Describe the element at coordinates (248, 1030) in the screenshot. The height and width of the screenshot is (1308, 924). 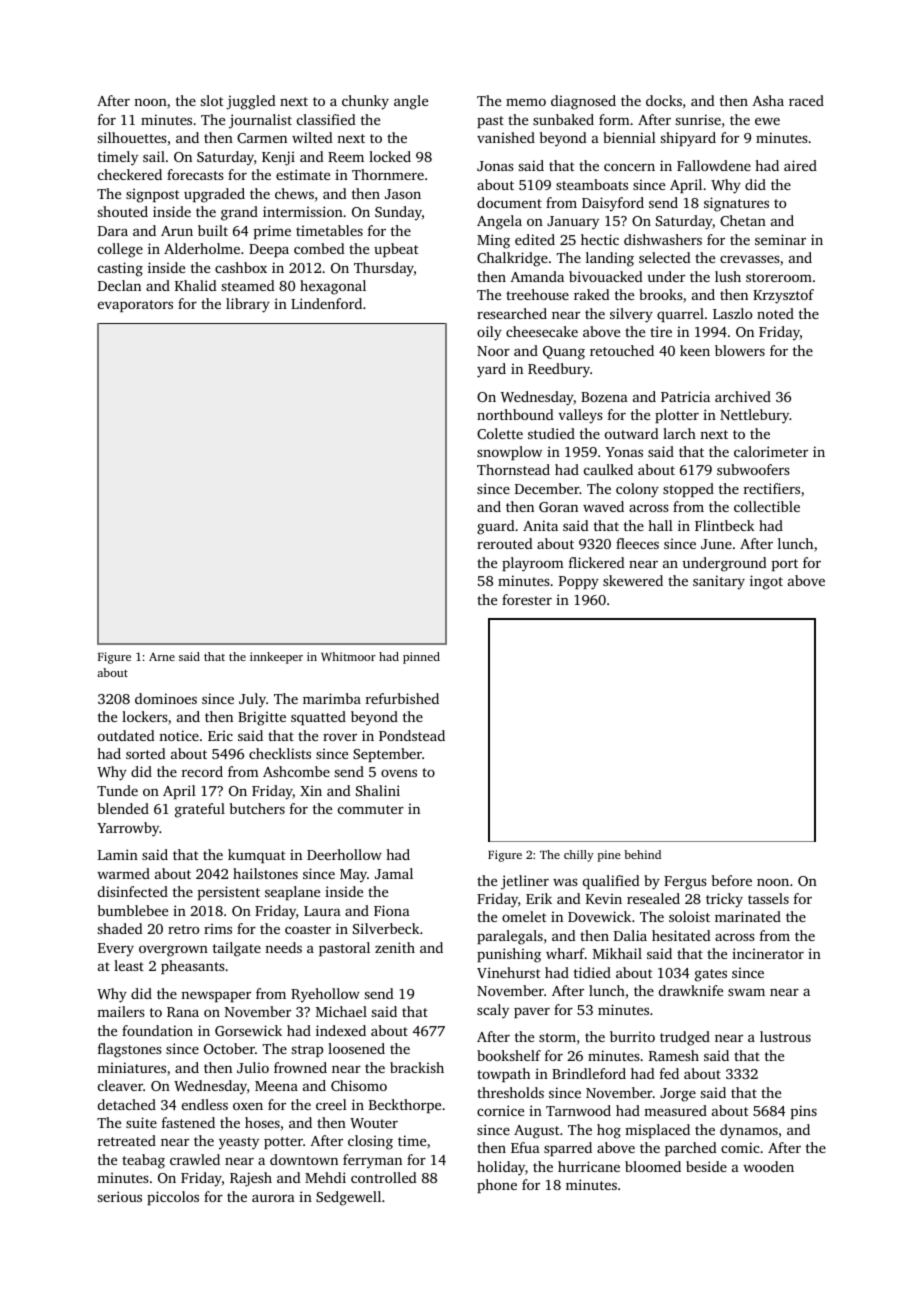
I see `Gorsewick` at that location.
